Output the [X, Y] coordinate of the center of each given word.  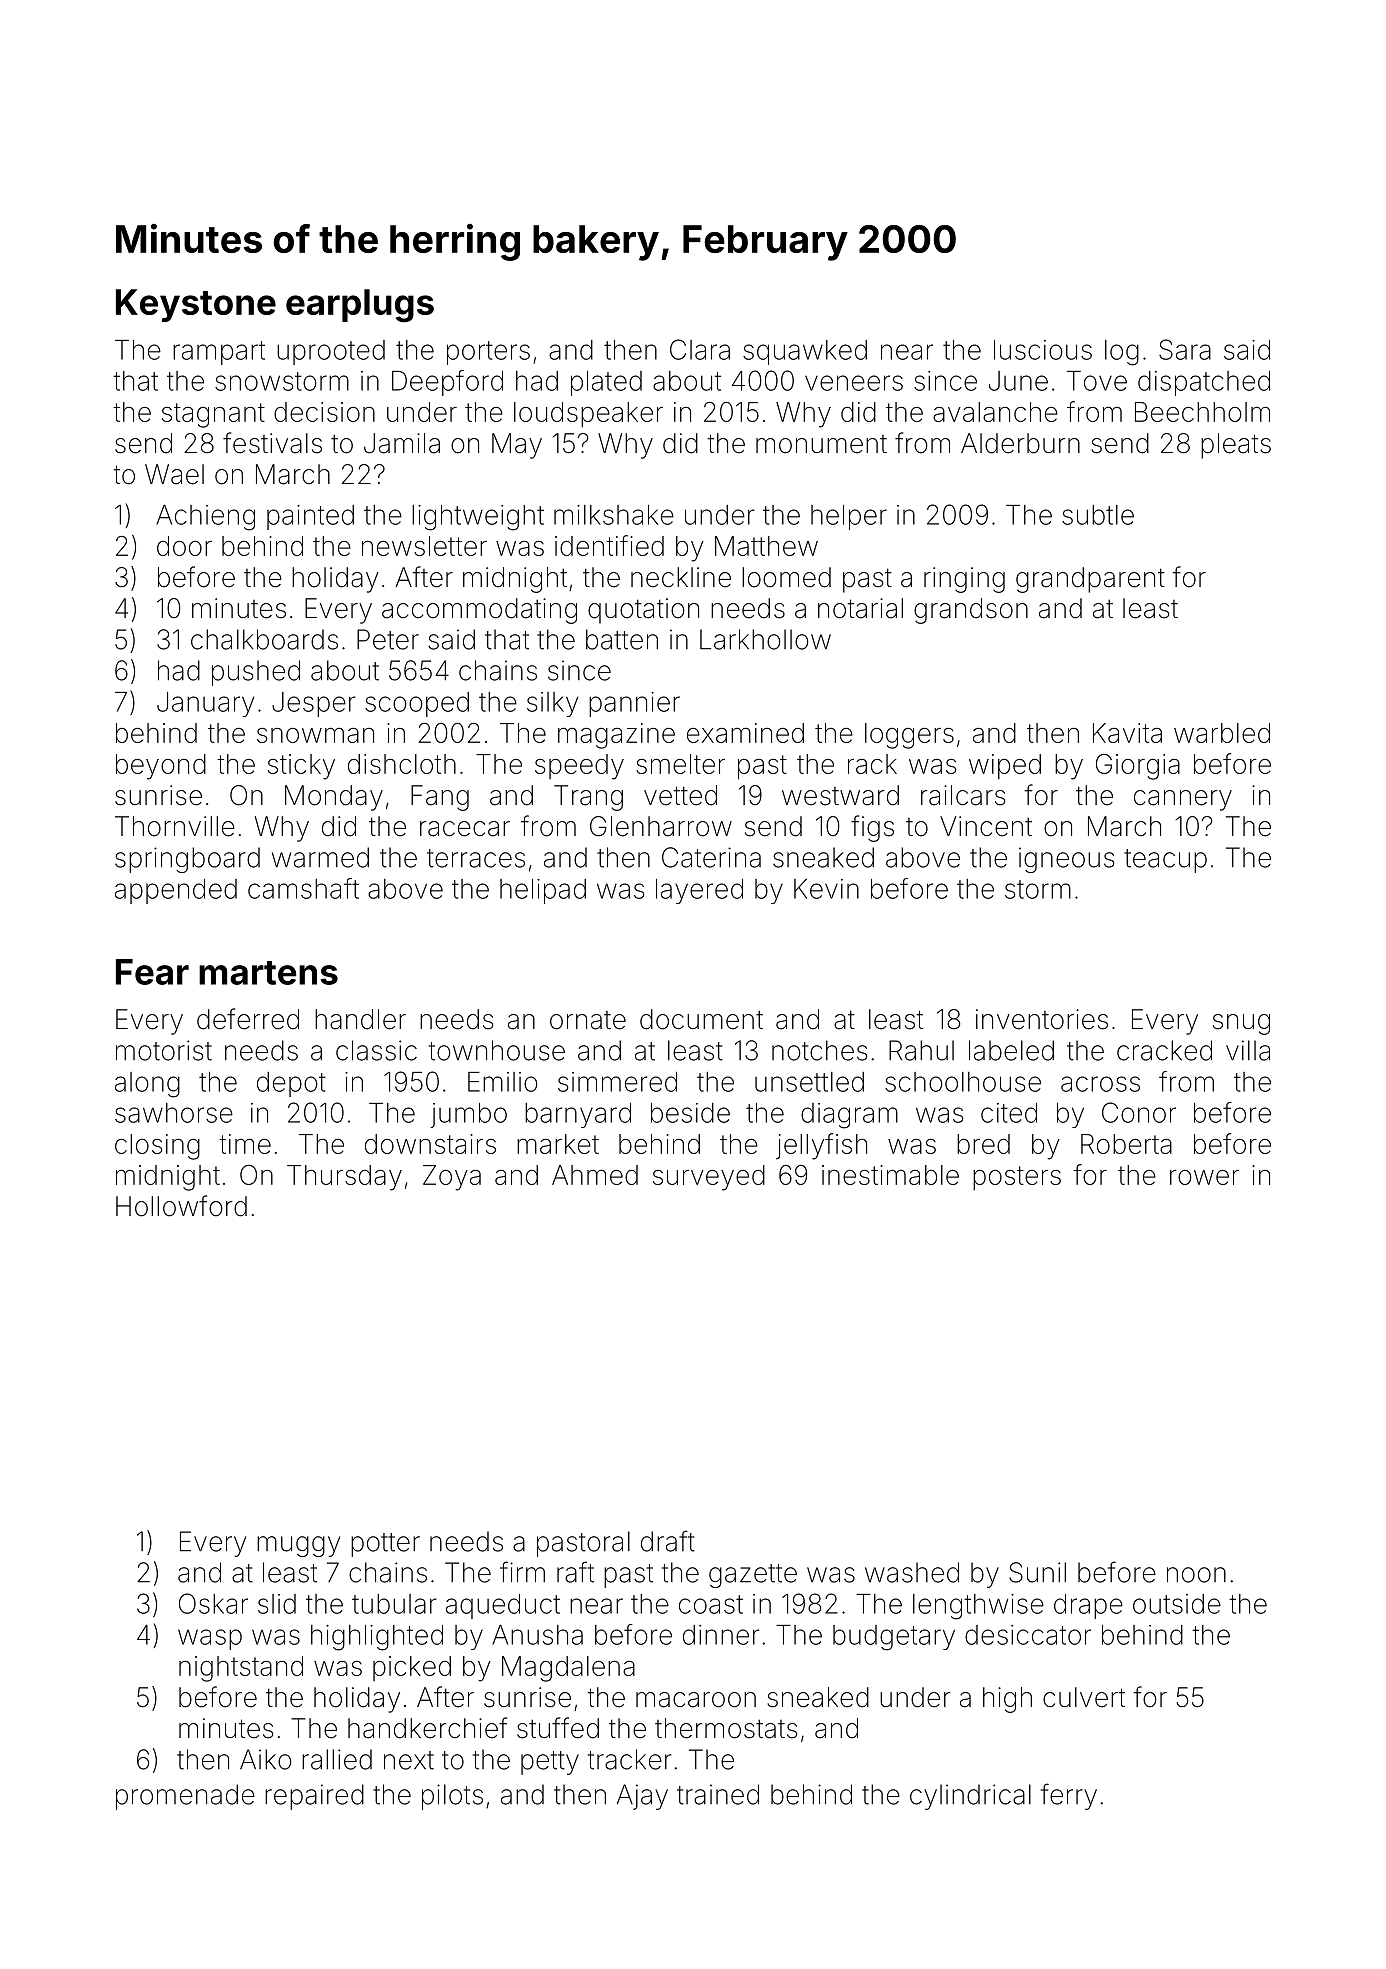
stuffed [558, 1728]
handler [360, 1019]
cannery [1183, 800]
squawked [805, 352]
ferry [1069, 1796]
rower [1204, 1177]
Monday [334, 798]
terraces [476, 858]
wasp [210, 1639]
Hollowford [181, 1206]
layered [699, 891]
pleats [1236, 446]
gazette [753, 1576]
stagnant [213, 415]
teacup [1165, 861]
